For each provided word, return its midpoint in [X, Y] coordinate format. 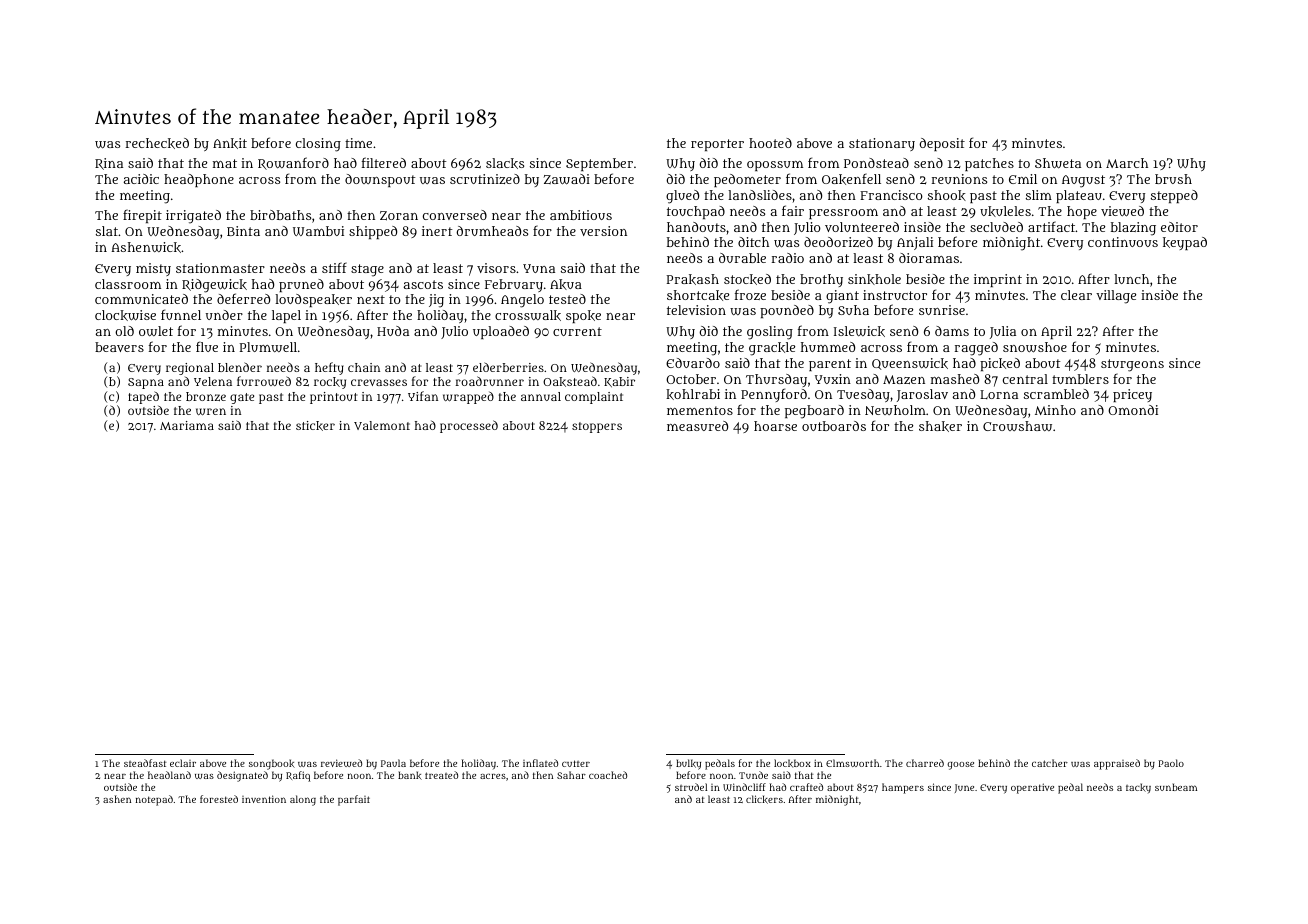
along [303, 800]
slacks [505, 163]
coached [608, 775]
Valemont [382, 425]
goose [960, 766]
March [1127, 163]
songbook [272, 764]
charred [925, 763]
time [358, 143]
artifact [1051, 226]
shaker [940, 426]
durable [742, 258]
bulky [688, 764]
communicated [141, 299]
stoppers [597, 427]
